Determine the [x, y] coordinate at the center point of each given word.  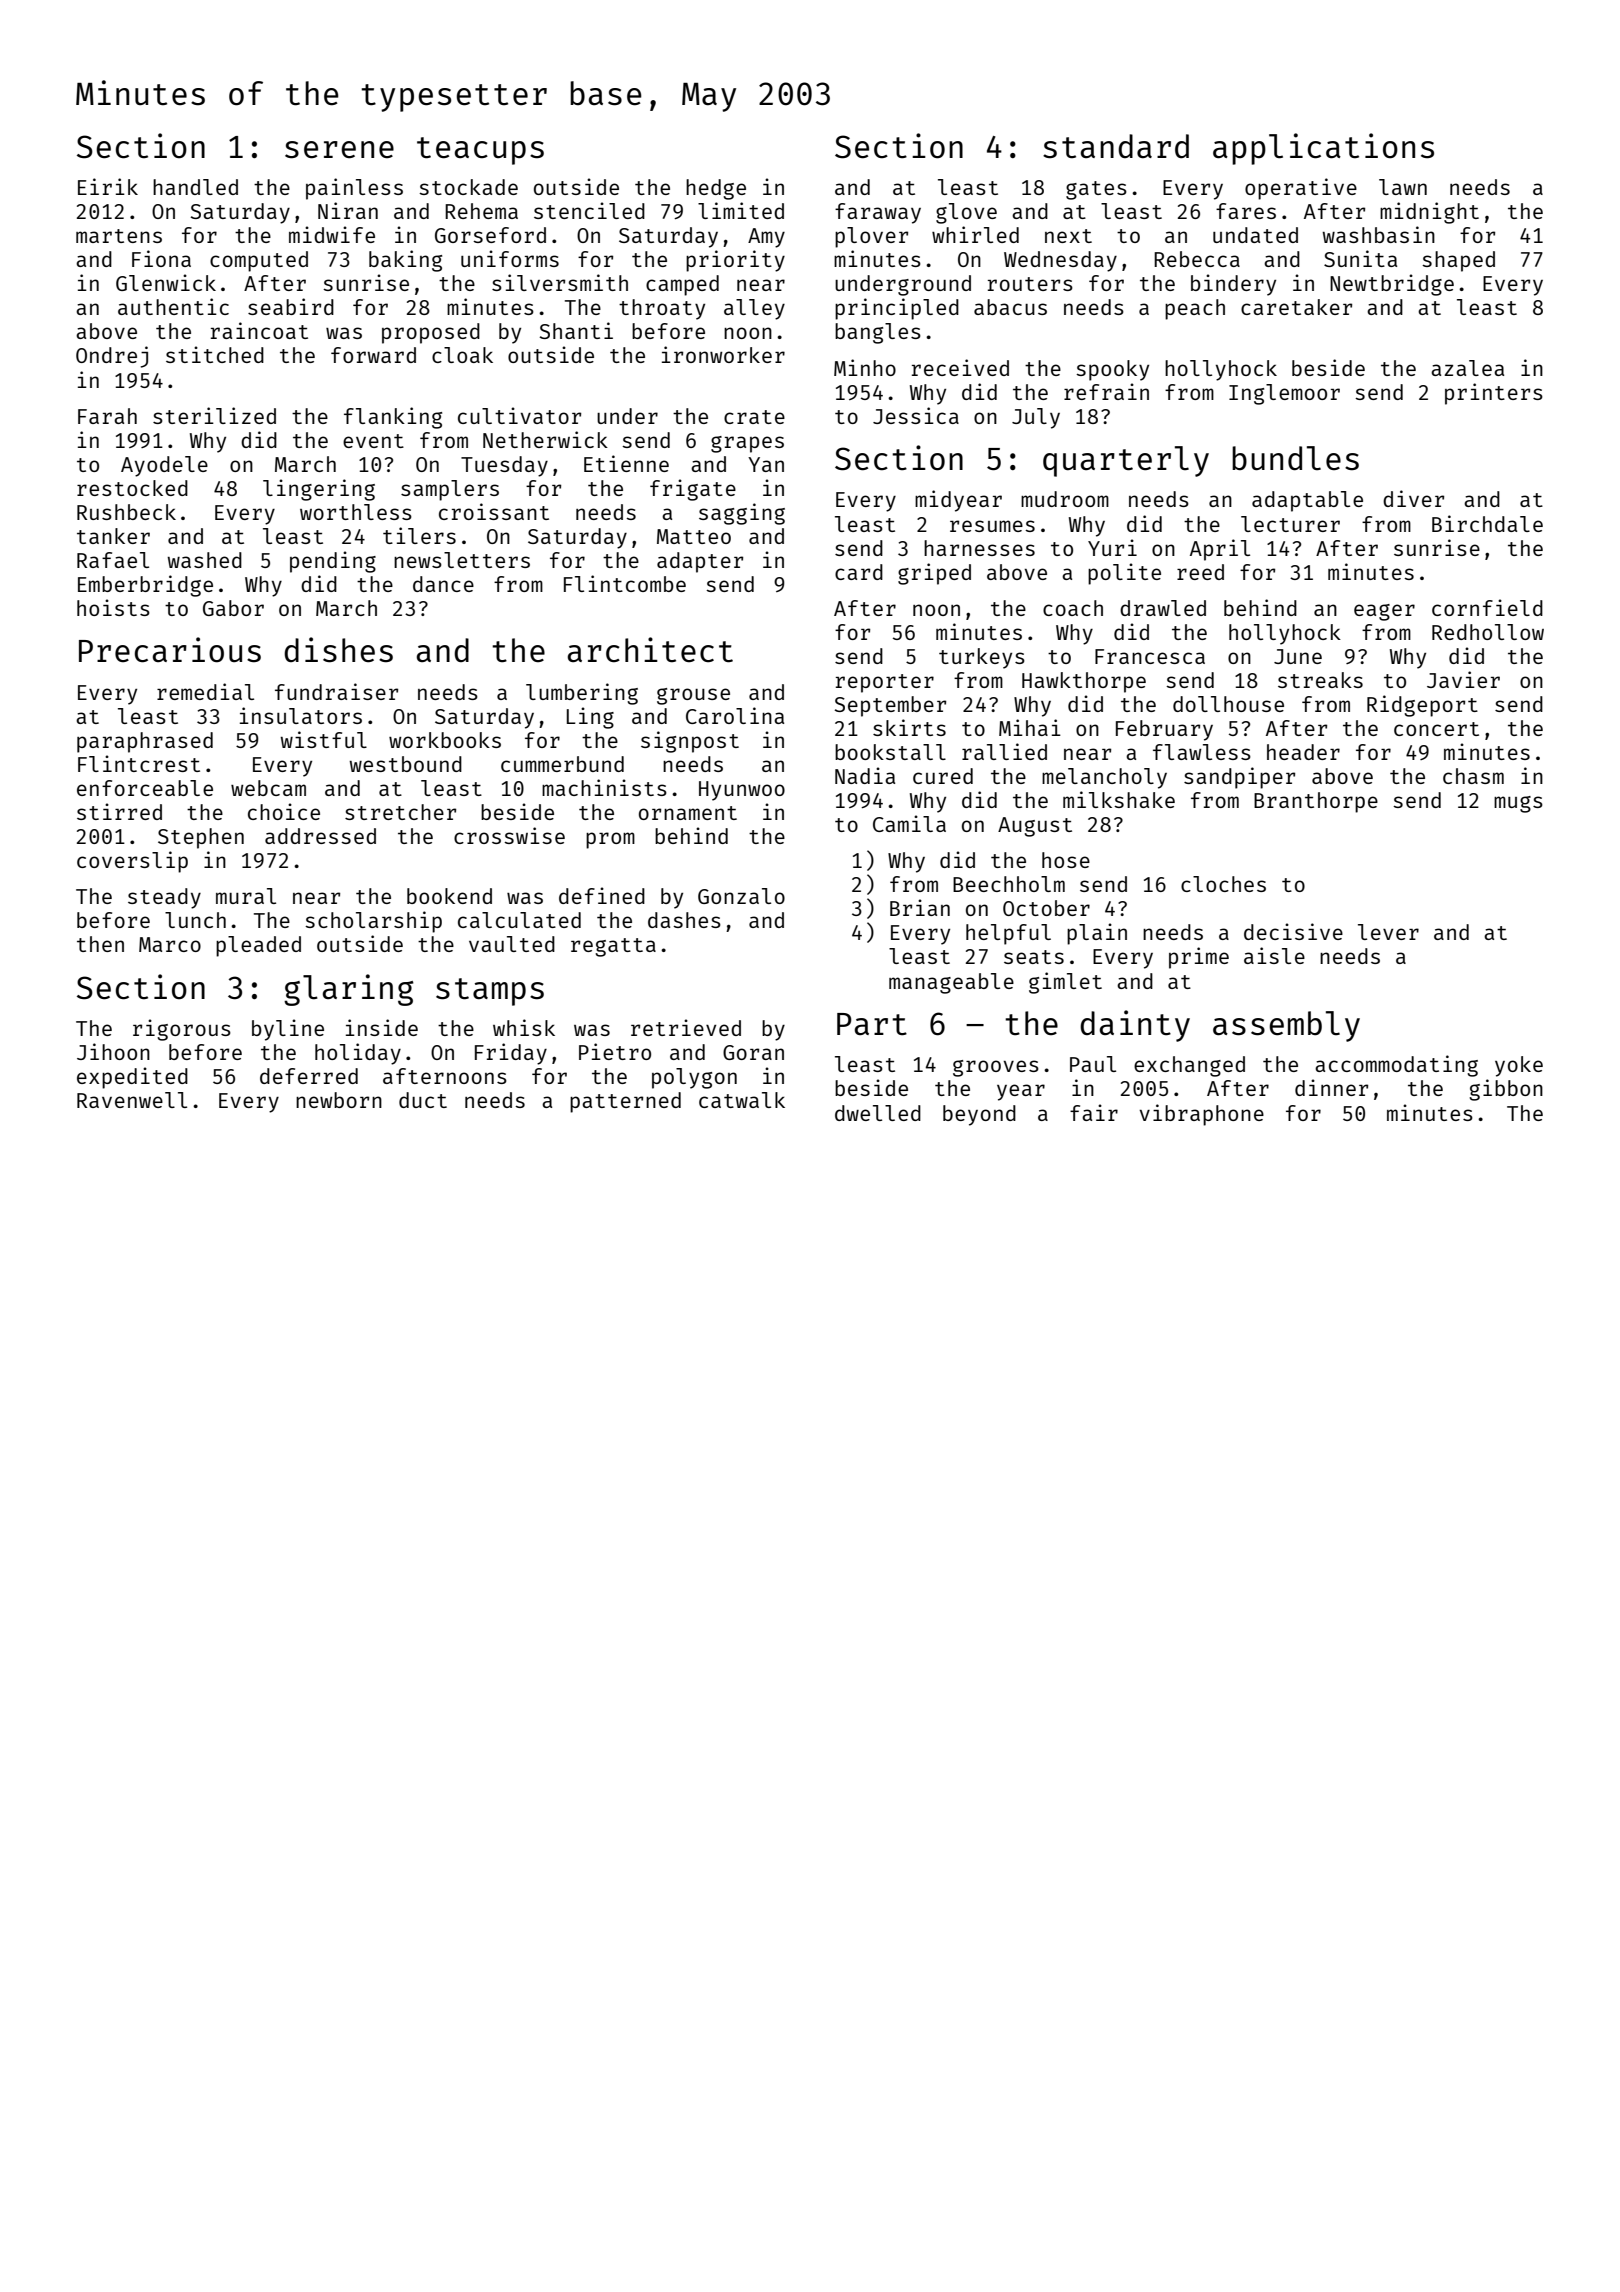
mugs [1518, 804]
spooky [1112, 370]
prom [610, 840]
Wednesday [1060, 261]
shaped [1458, 261]
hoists [113, 607]
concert [1436, 729]
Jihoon [113, 1051]
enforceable [145, 788]
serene [339, 150]
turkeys [982, 658]
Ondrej [112, 357]
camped [682, 285]
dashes [684, 920]
